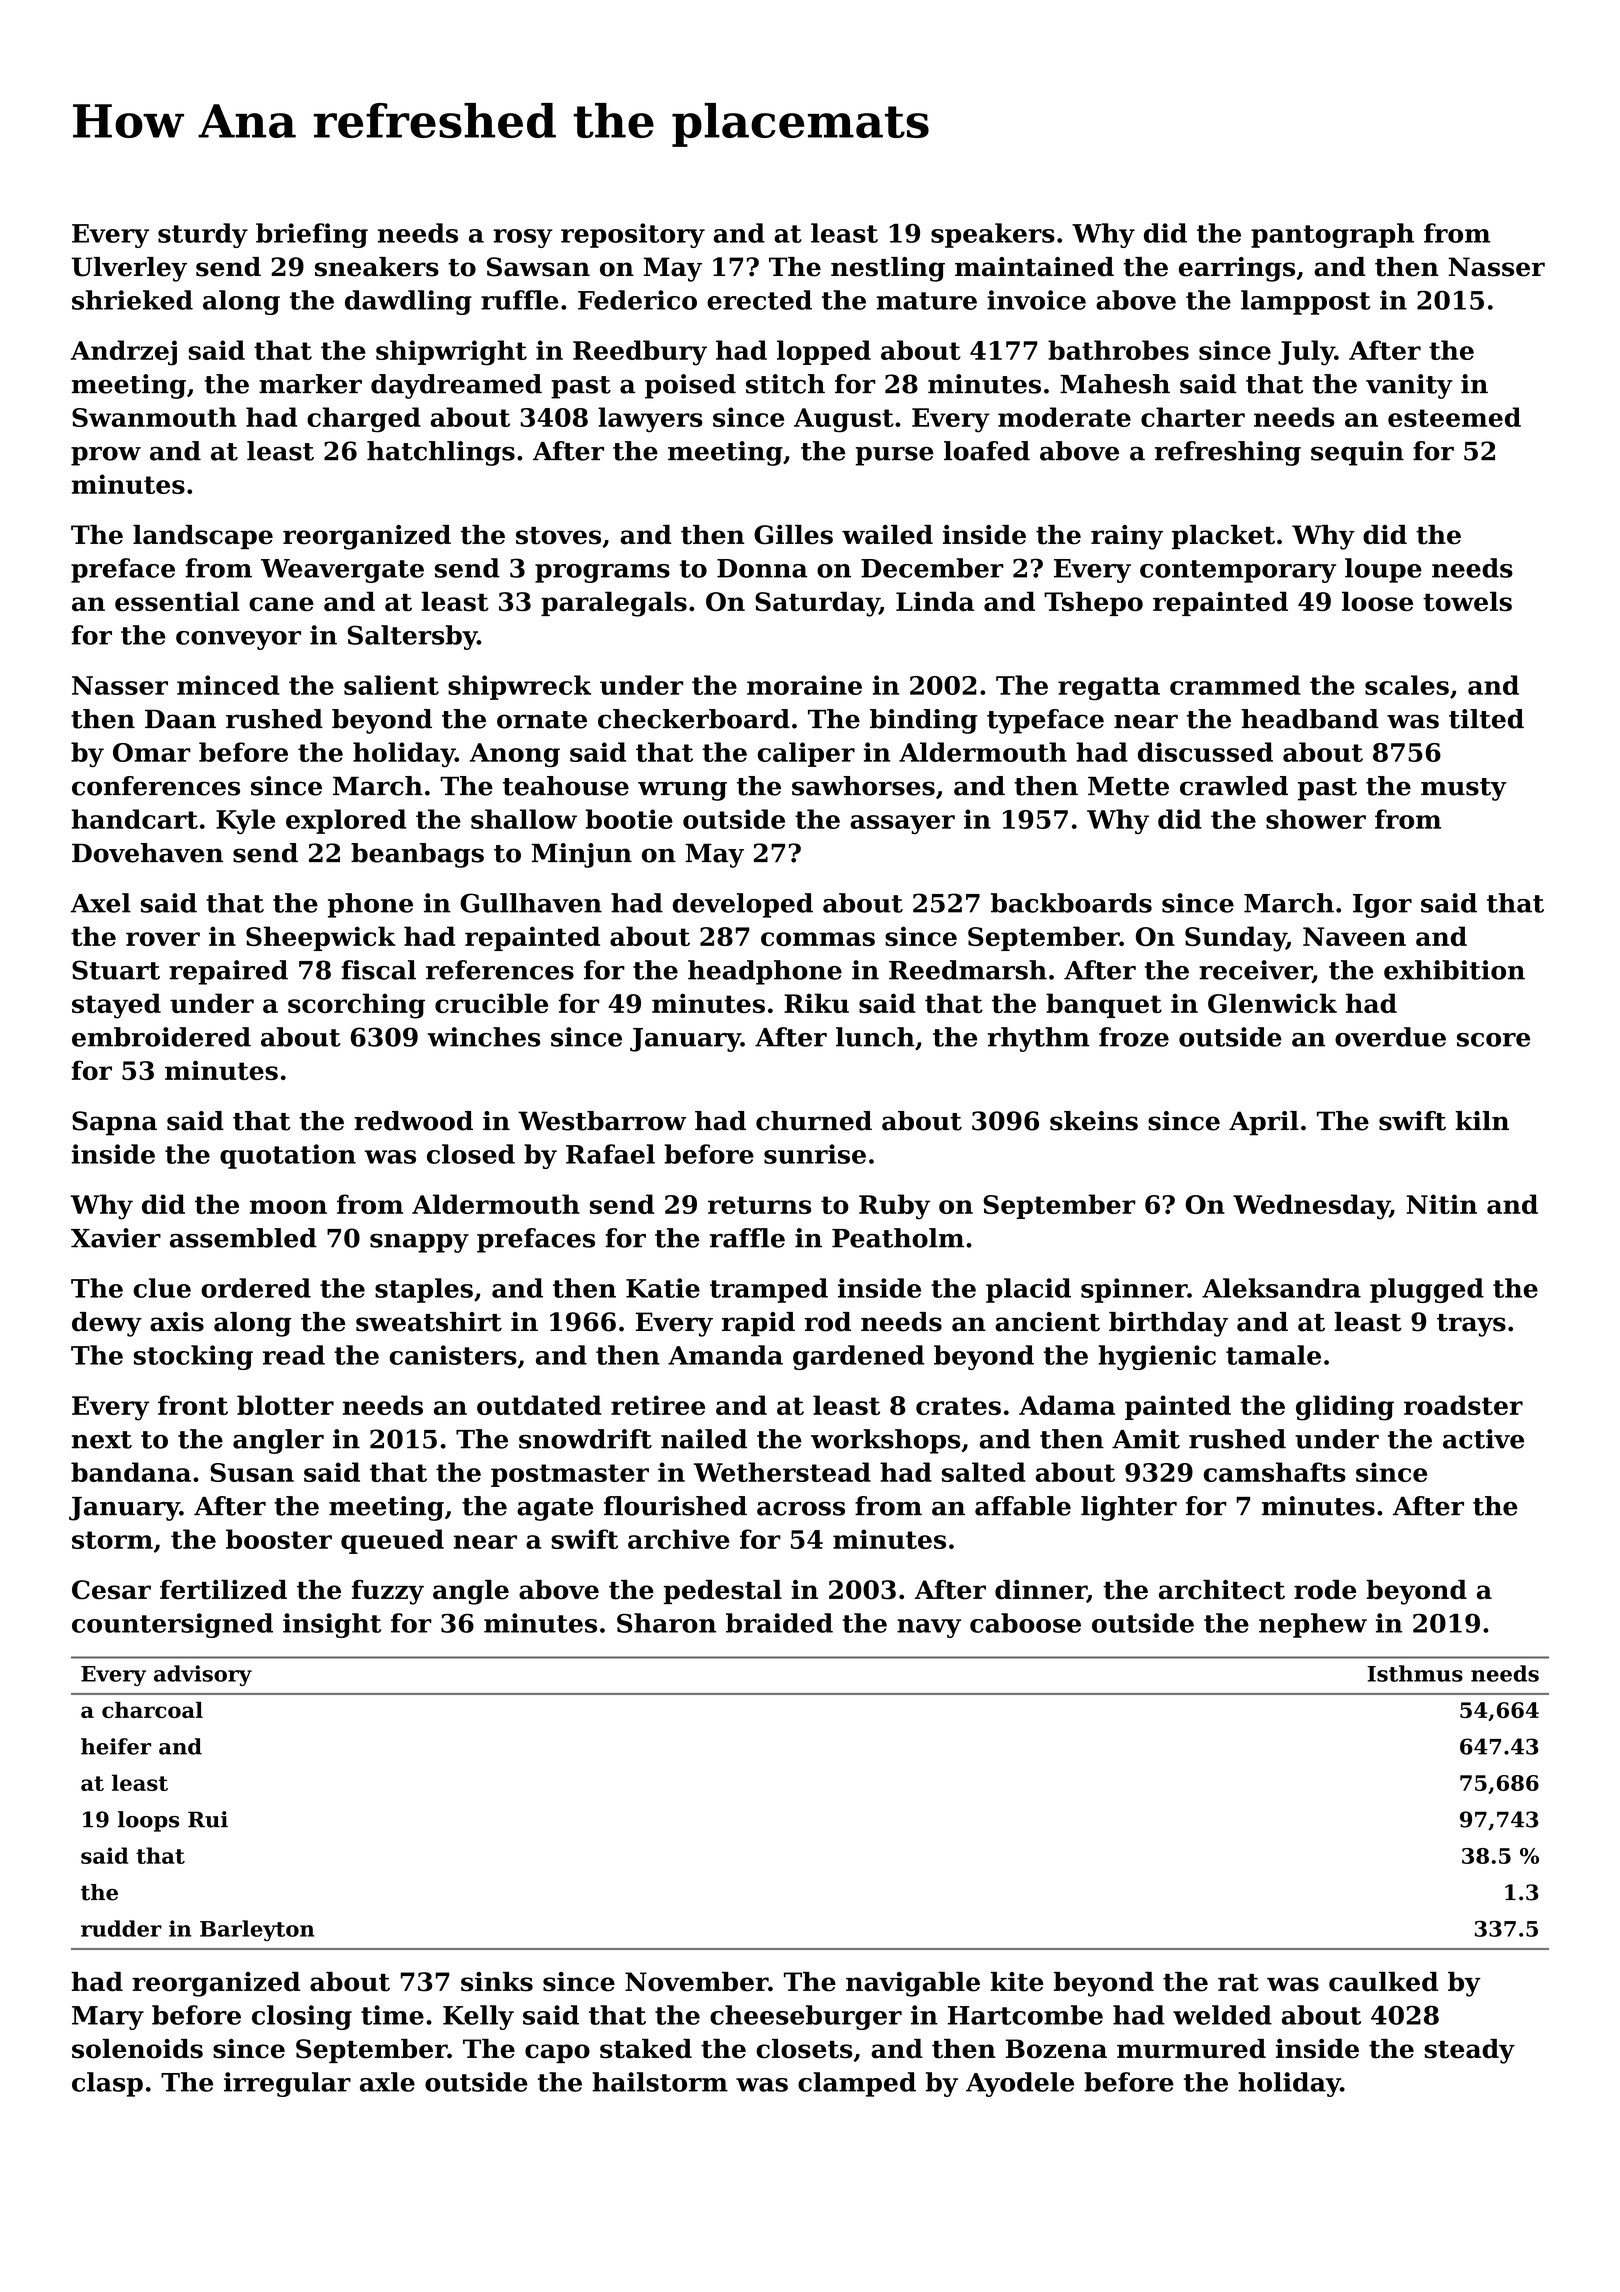 The image size is (1620, 2292). I want to click on steady, so click(1469, 2051).
